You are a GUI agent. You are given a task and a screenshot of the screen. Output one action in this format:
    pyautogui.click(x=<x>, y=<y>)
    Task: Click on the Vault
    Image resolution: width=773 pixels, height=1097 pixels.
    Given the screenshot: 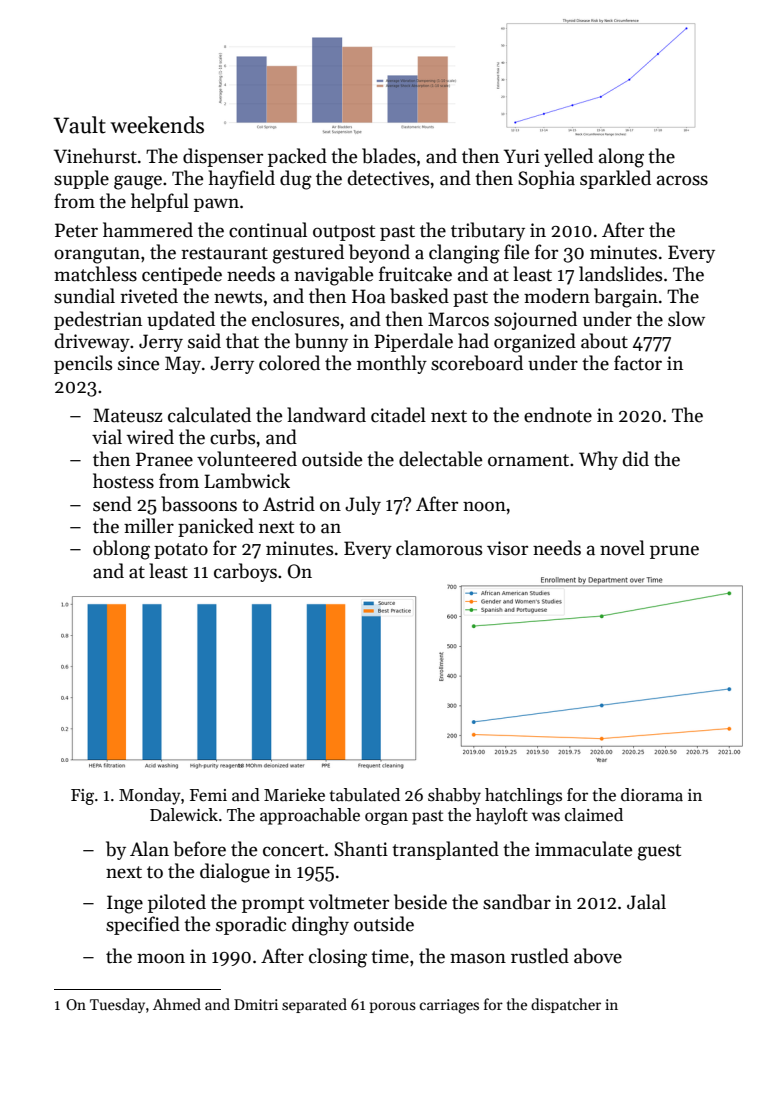 What is the action you would take?
    pyautogui.click(x=79, y=125)
